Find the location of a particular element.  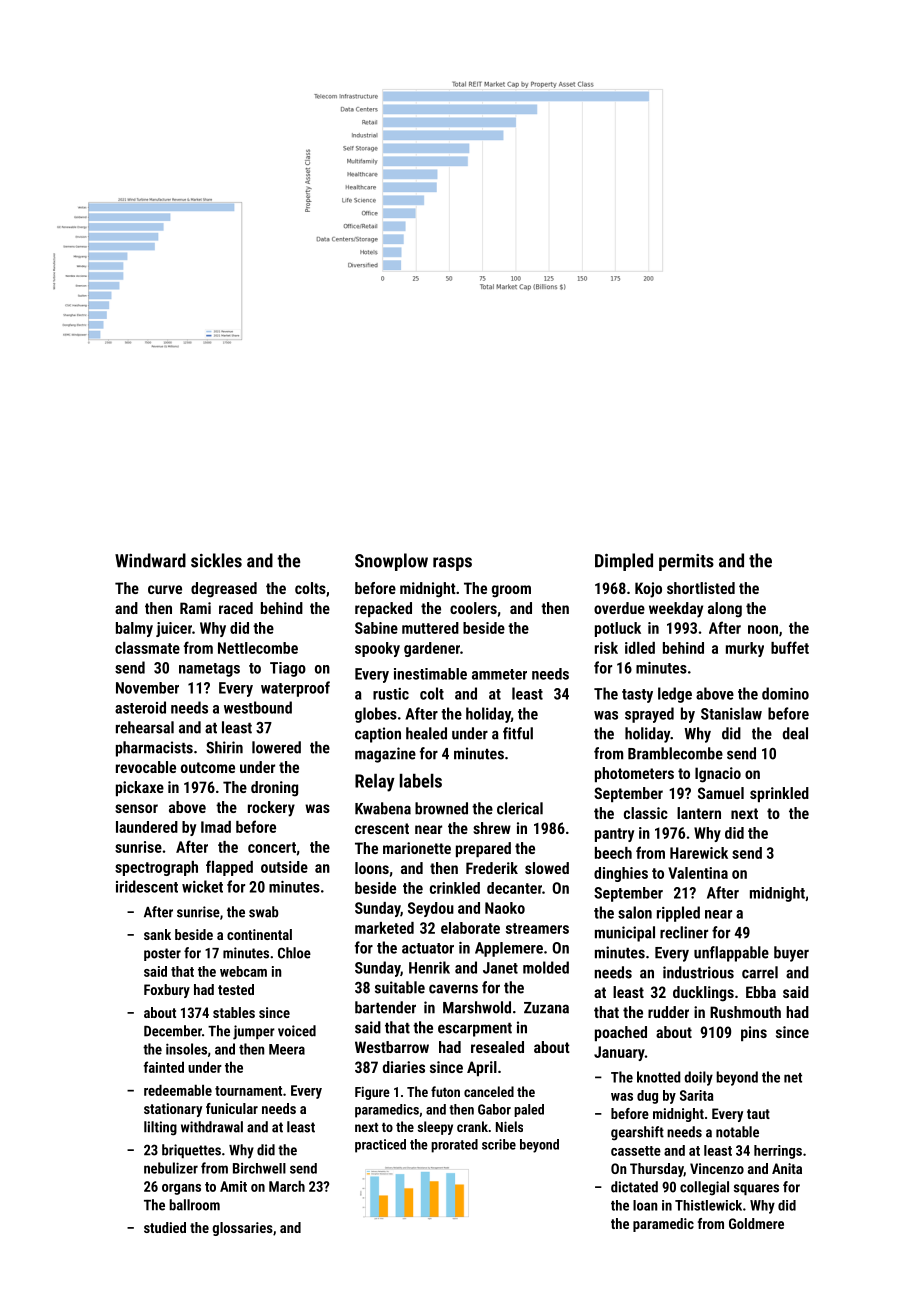

glossaries is located at coordinates (243, 1229).
